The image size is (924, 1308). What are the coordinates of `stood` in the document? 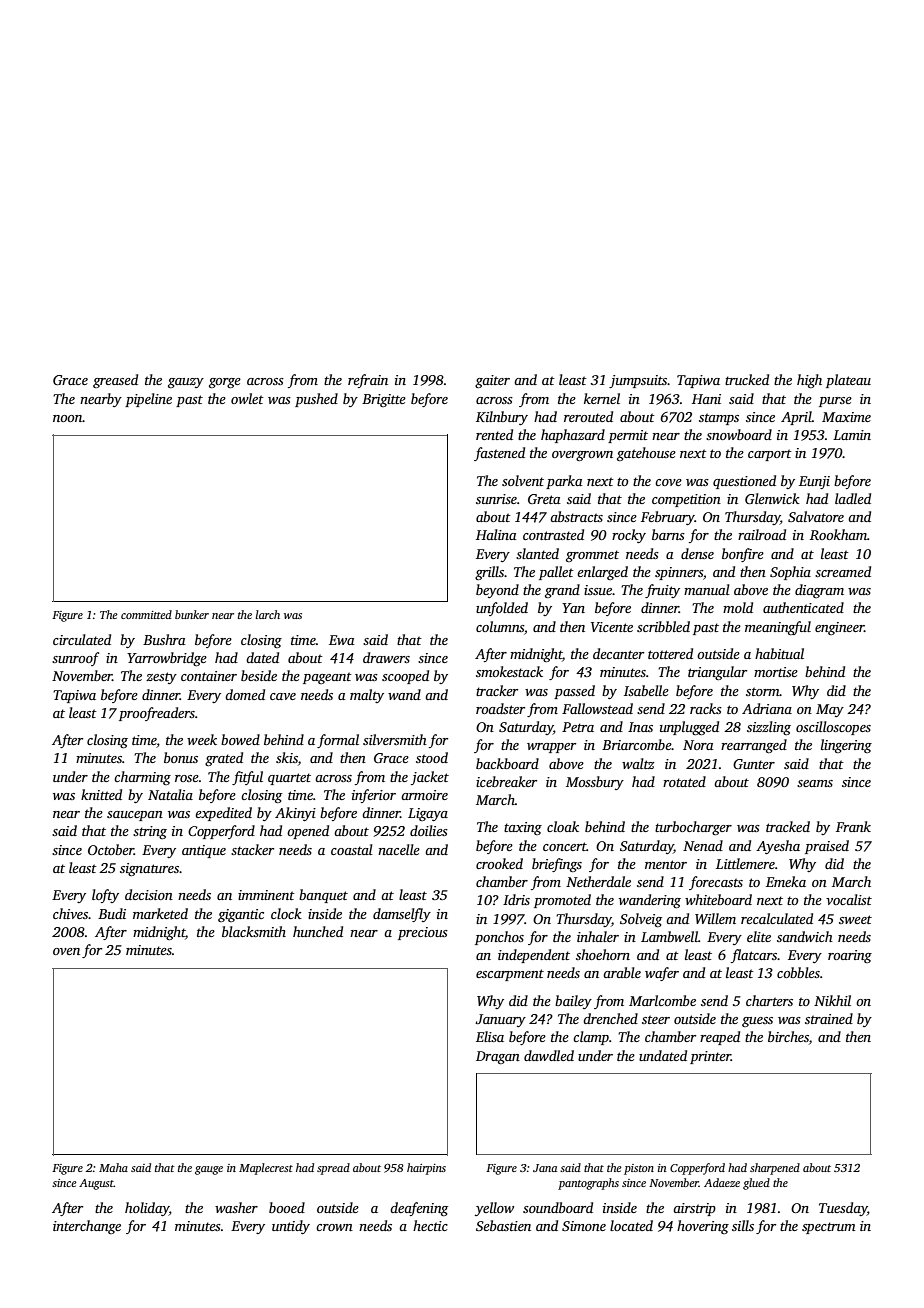 It's located at (432, 757).
